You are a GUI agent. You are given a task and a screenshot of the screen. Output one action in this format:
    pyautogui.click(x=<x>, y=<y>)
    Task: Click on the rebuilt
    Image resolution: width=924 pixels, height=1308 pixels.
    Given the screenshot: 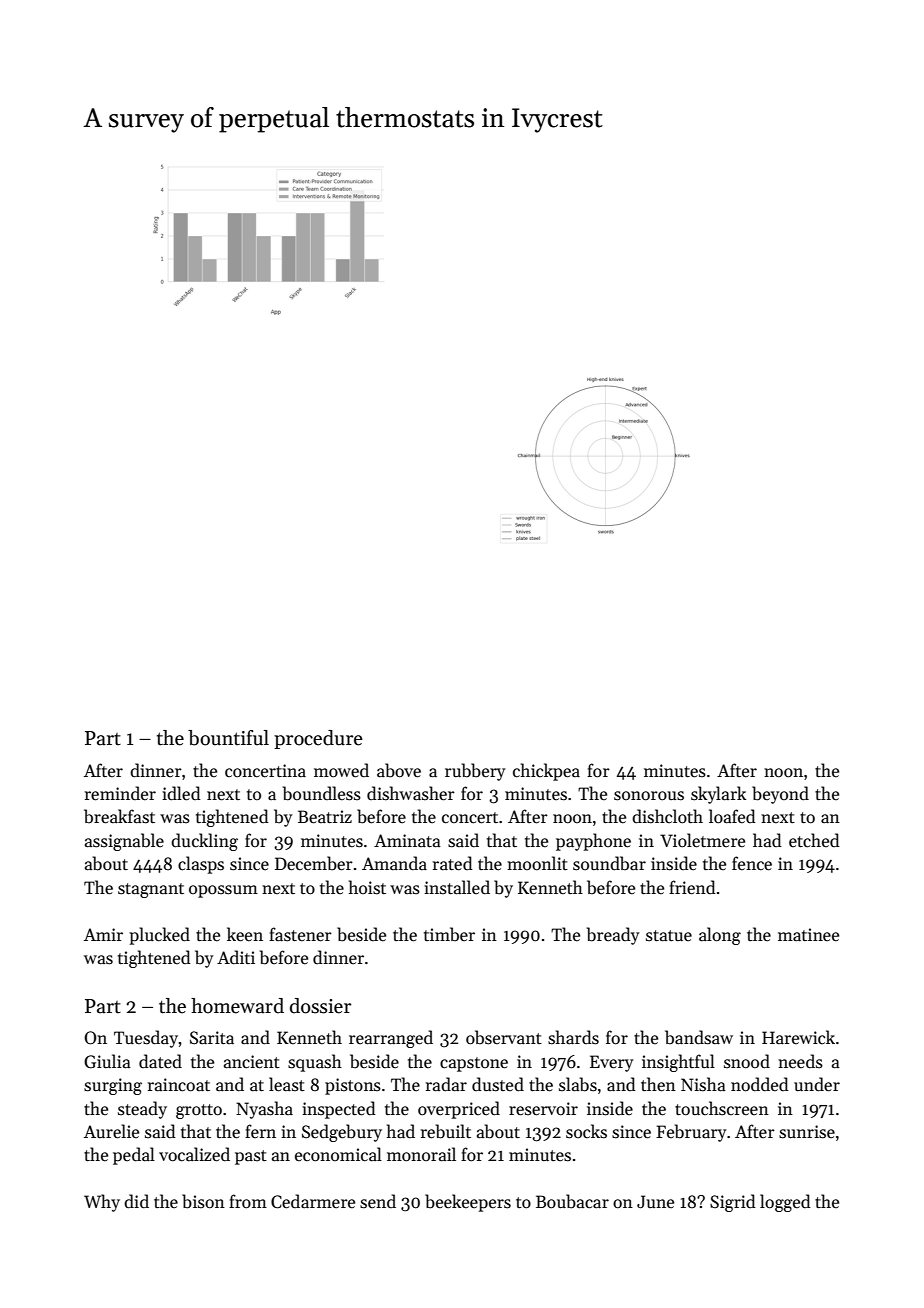 What is the action you would take?
    pyautogui.click(x=446, y=1131)
